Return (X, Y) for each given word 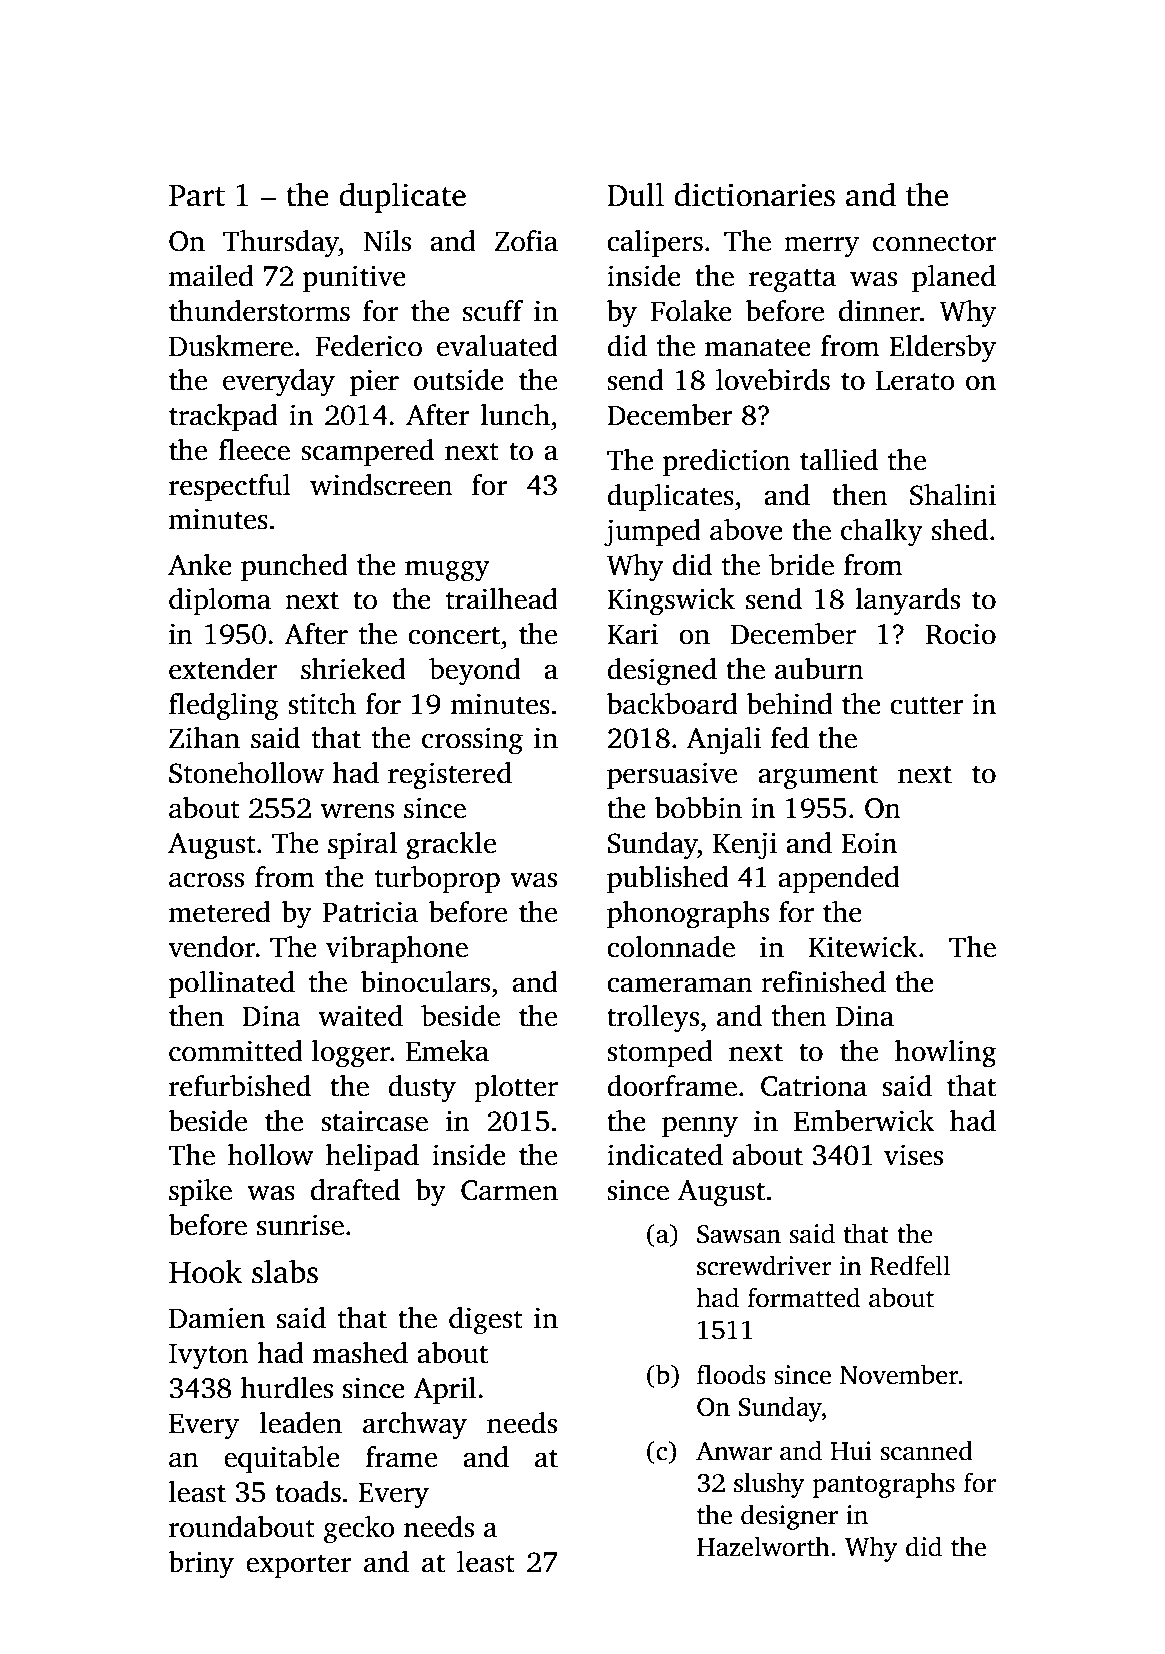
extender (223, 669)
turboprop (437, 880)
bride (801, 565)
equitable (282, 1460)
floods (731, 1374)
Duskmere (231, 346)
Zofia (526, 241)
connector (935, 242)
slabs (285, 1272)
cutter (927, 705)
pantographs (884, 1485)
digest (486, 1321)
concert (454, 635)
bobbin (698, 808)
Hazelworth (763, 1546)
